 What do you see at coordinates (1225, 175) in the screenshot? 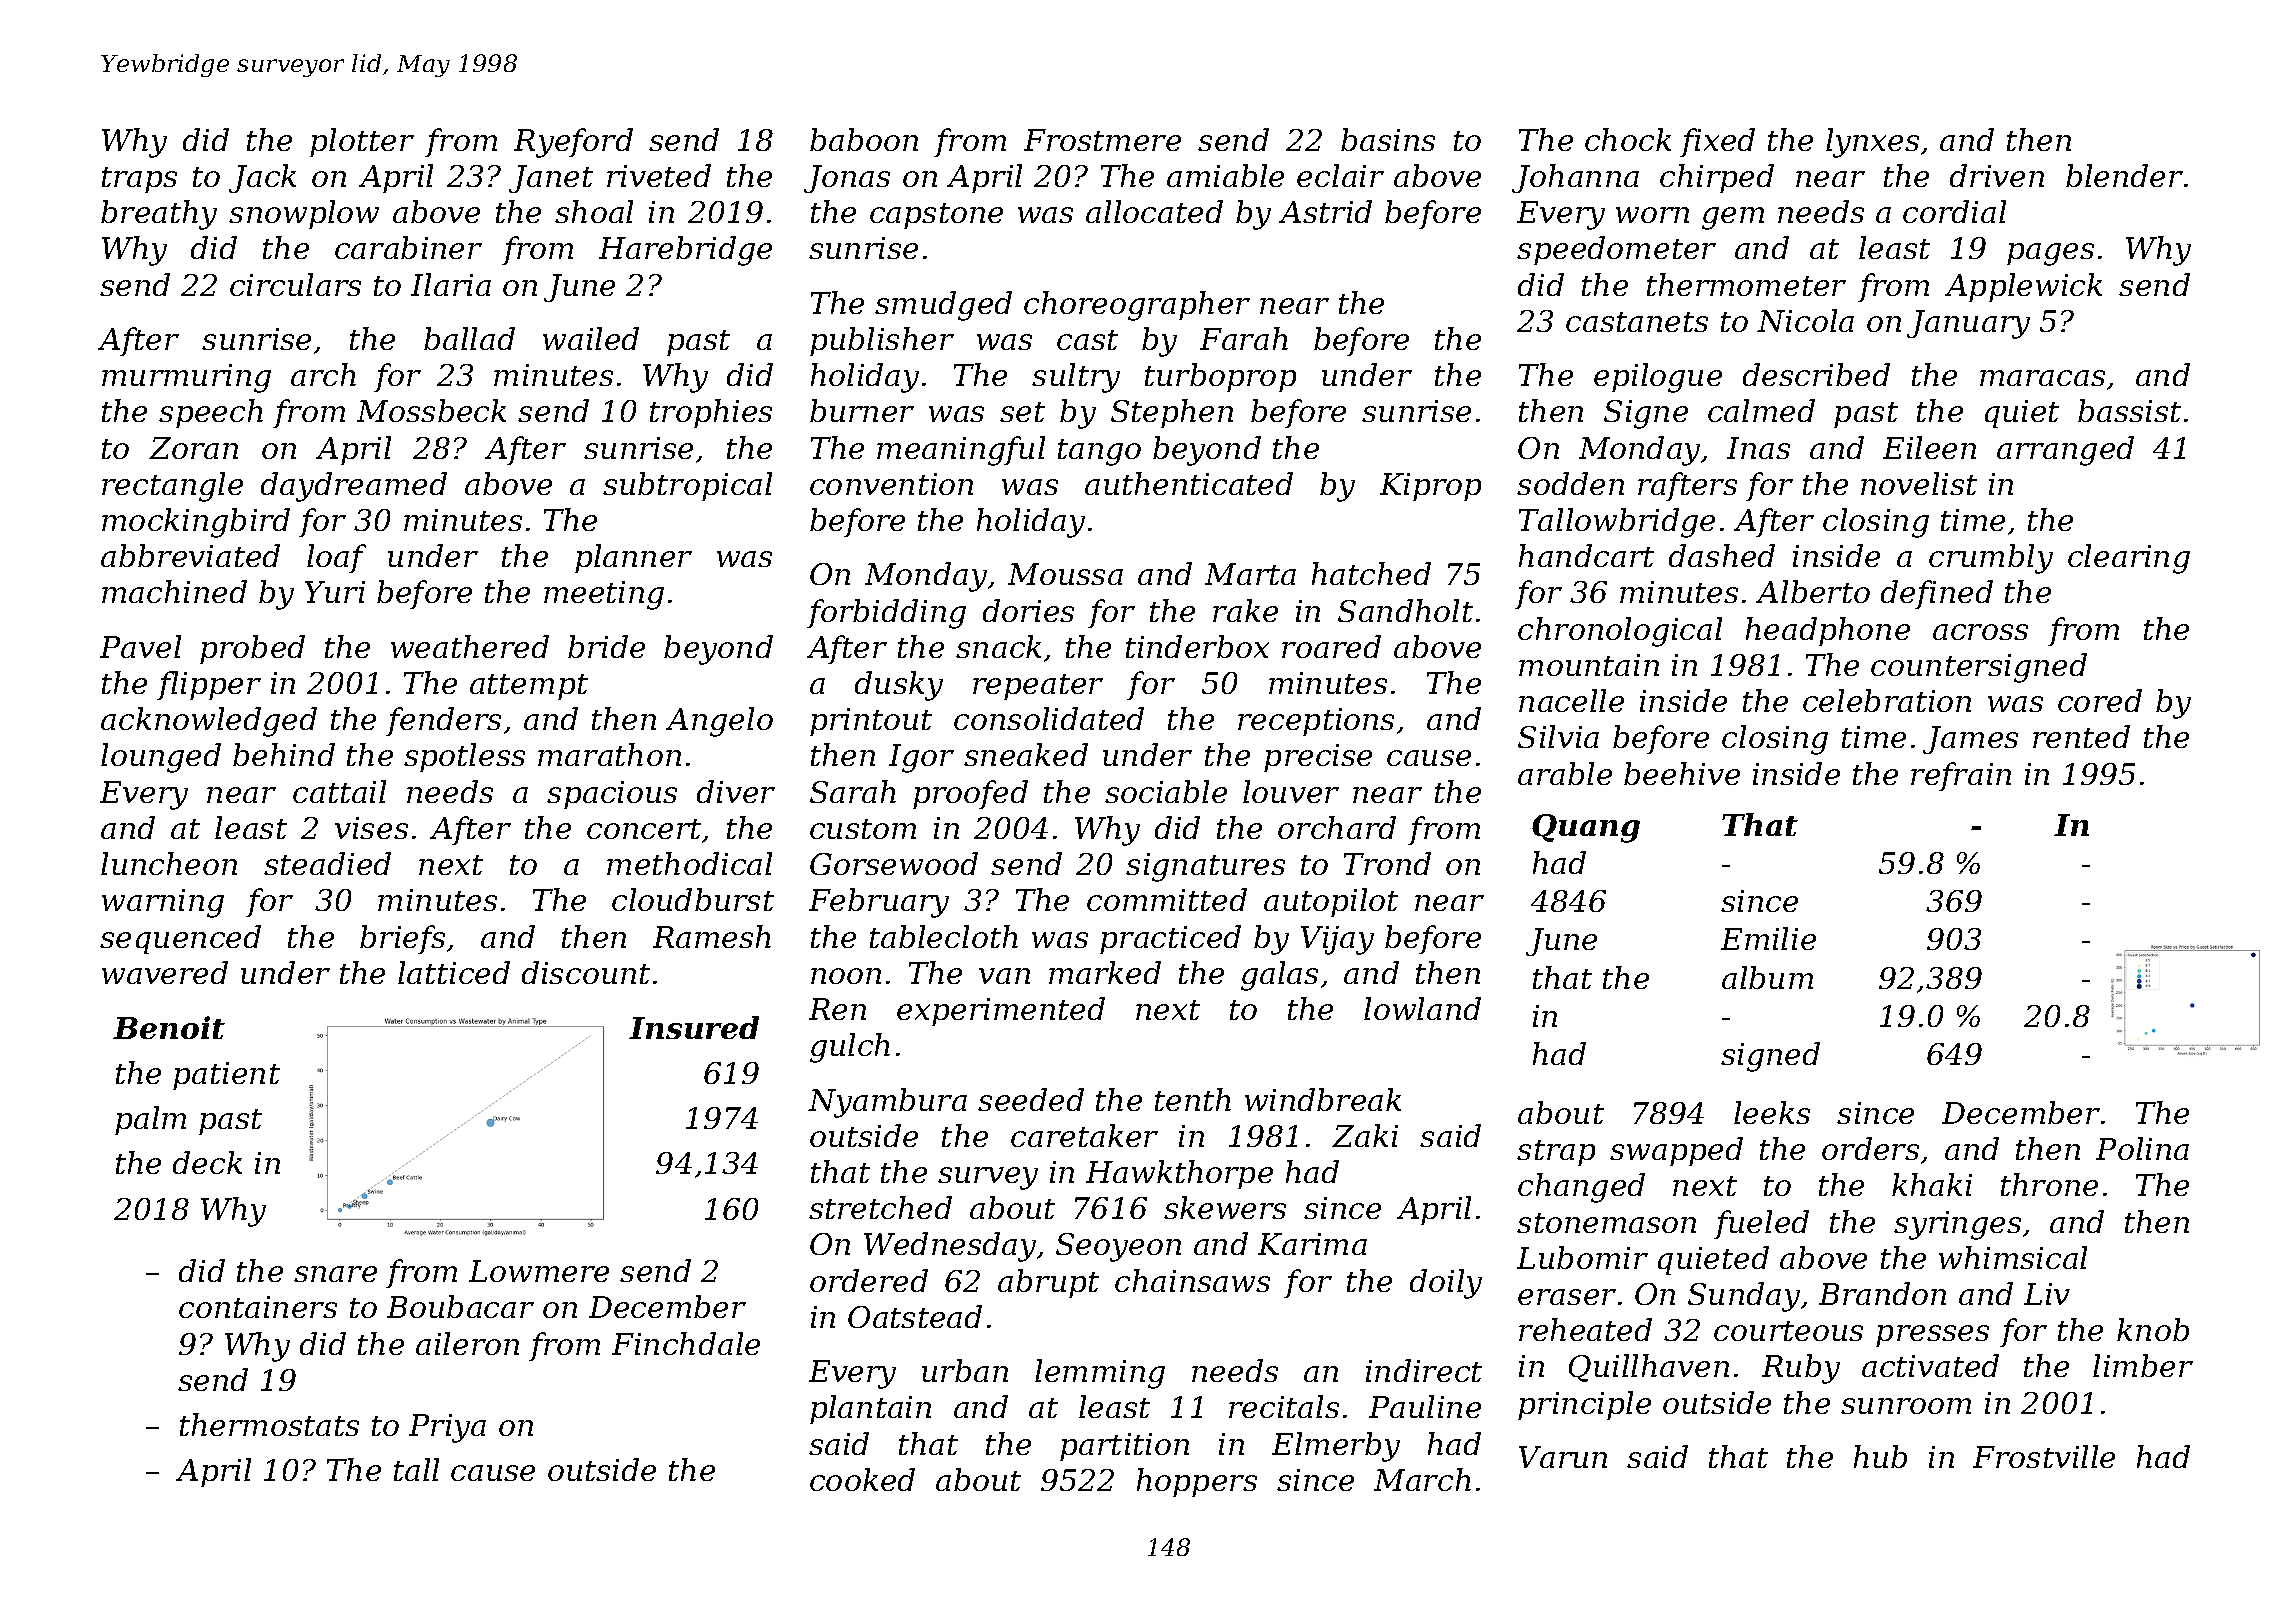
I see `amiable` at bounding box center [1225, 175].
